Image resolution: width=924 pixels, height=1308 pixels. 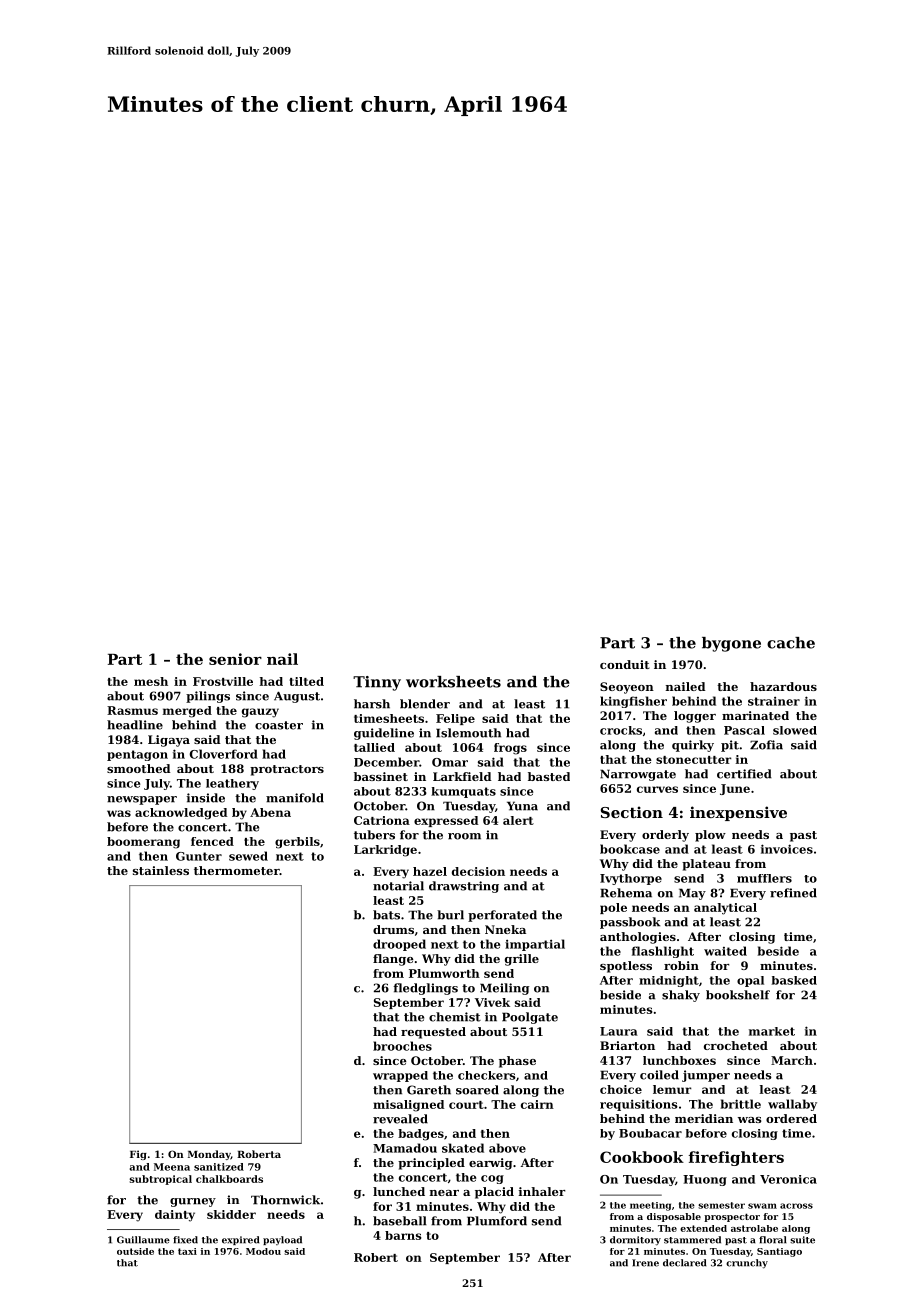 What do you see at coordinates (235, 659) in the screenshot?
I see `senior` at bounding box center [235, 659].
